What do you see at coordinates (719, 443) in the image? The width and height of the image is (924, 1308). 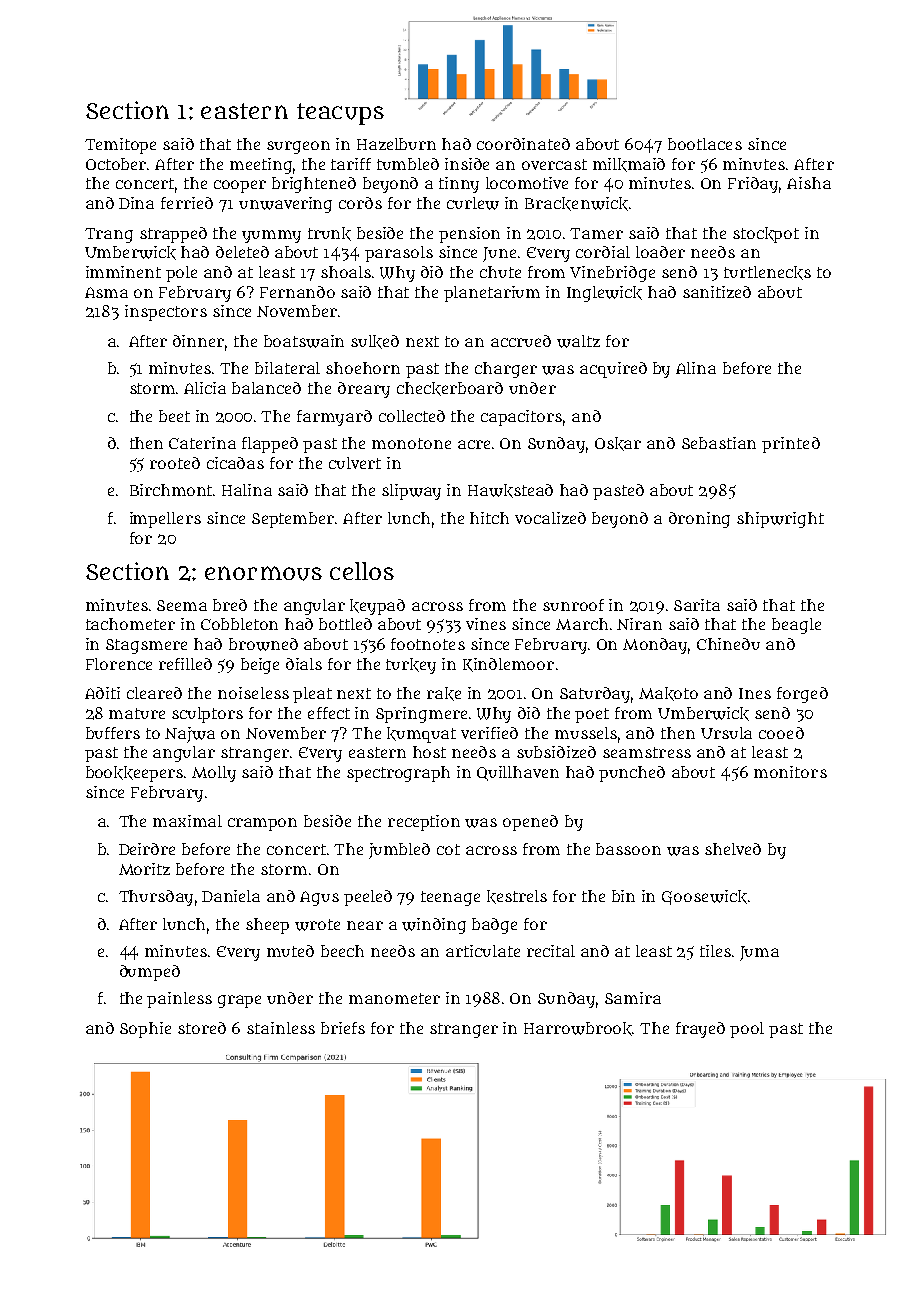 I see `Sebastian` at bounding box center [719, 443].
